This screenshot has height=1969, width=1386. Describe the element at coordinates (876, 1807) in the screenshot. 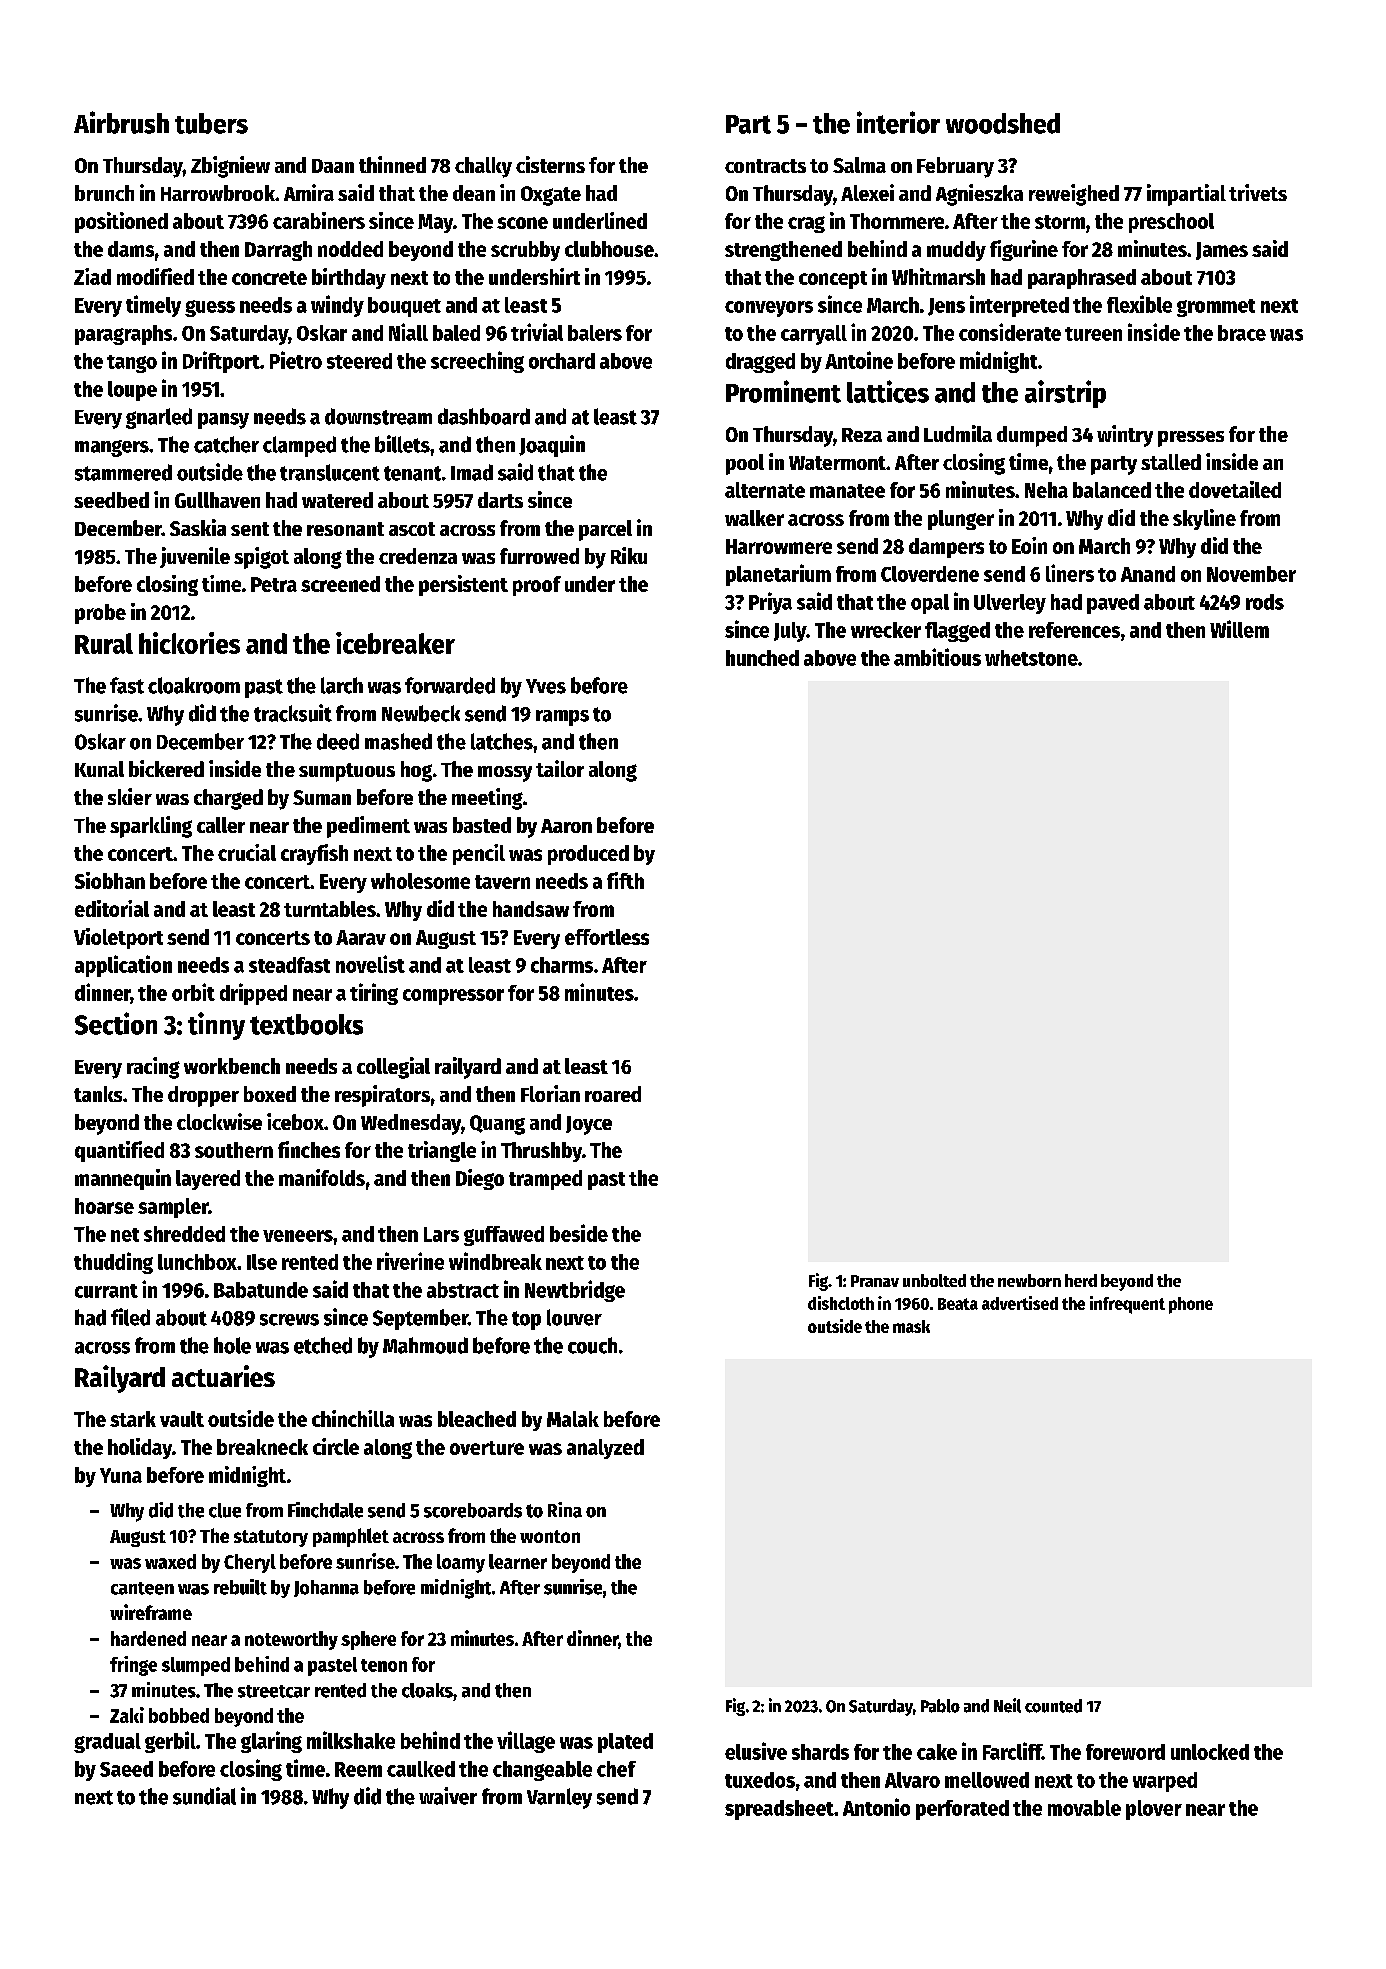

I see `Antonio` at that location.
